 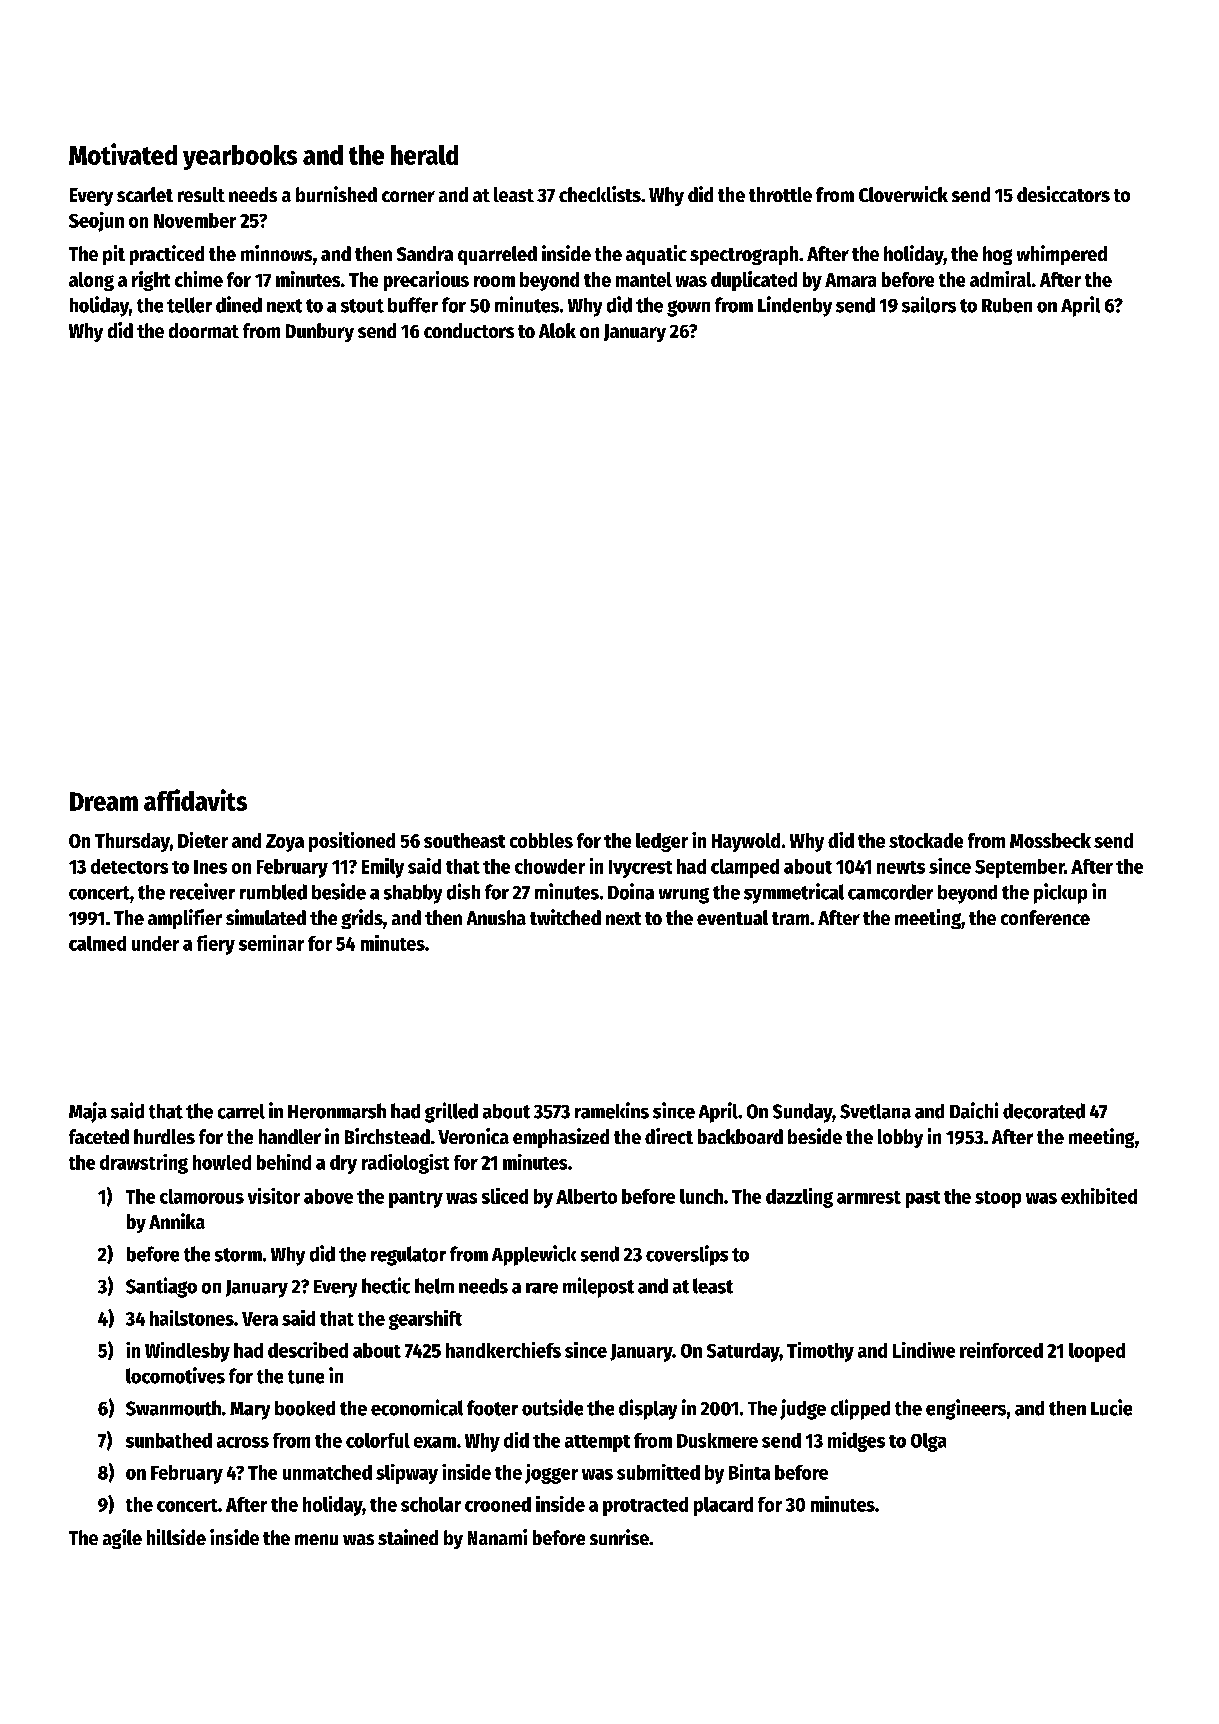 What do you see at coordinates (687, 1255) in the screenshot?
I see `coverslips` at bounding box center [687, 1255].
